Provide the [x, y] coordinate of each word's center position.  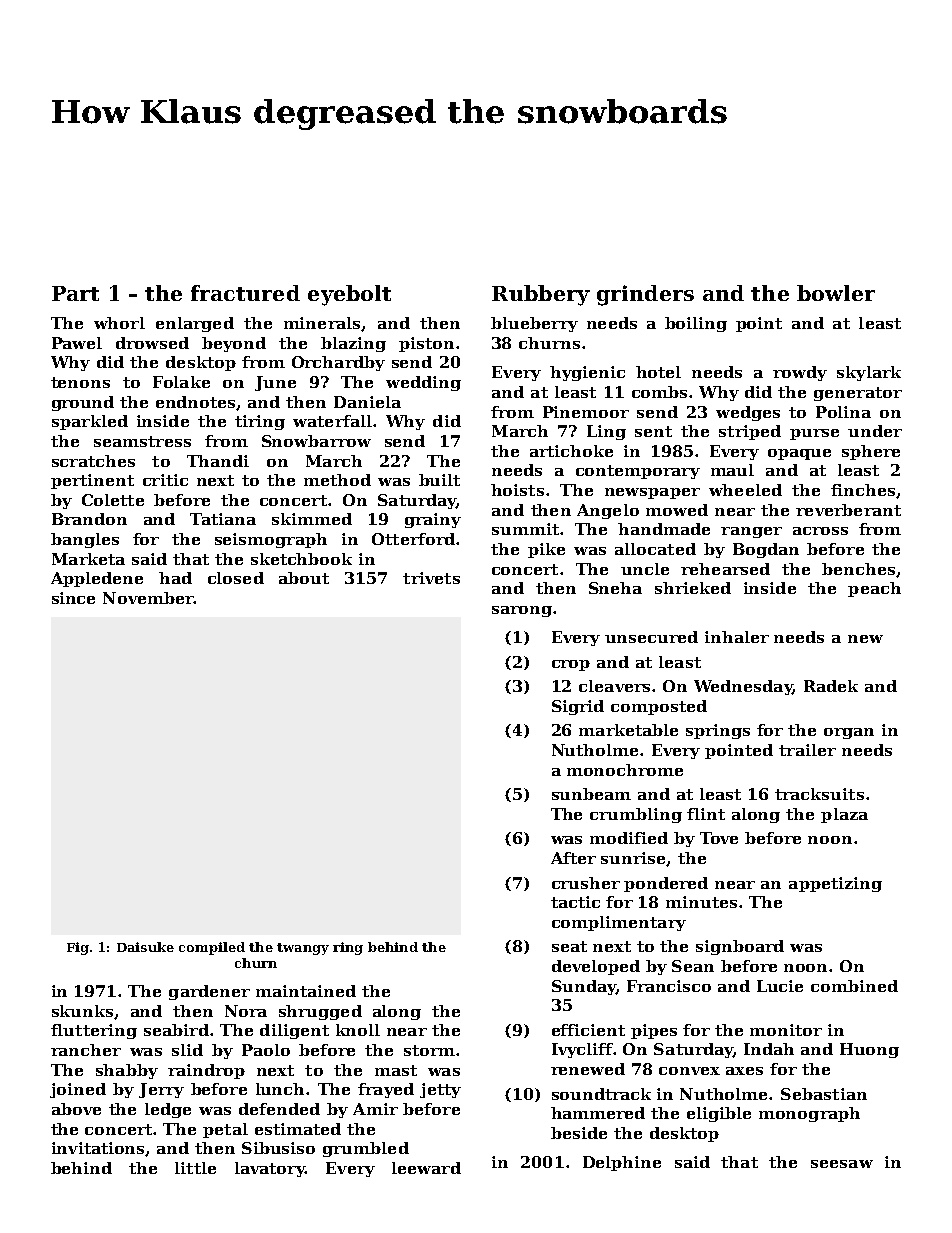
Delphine [622, 1163]
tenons [80, 382]
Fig [78, 948]
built [439, 480]
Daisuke [145, 947]
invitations [99, 1149]
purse [814, 434]
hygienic [587, 373]
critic [165, 480]
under [875, 431]
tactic [575, 902]
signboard [740, 947]
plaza [844, 815]
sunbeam [591, 794]
